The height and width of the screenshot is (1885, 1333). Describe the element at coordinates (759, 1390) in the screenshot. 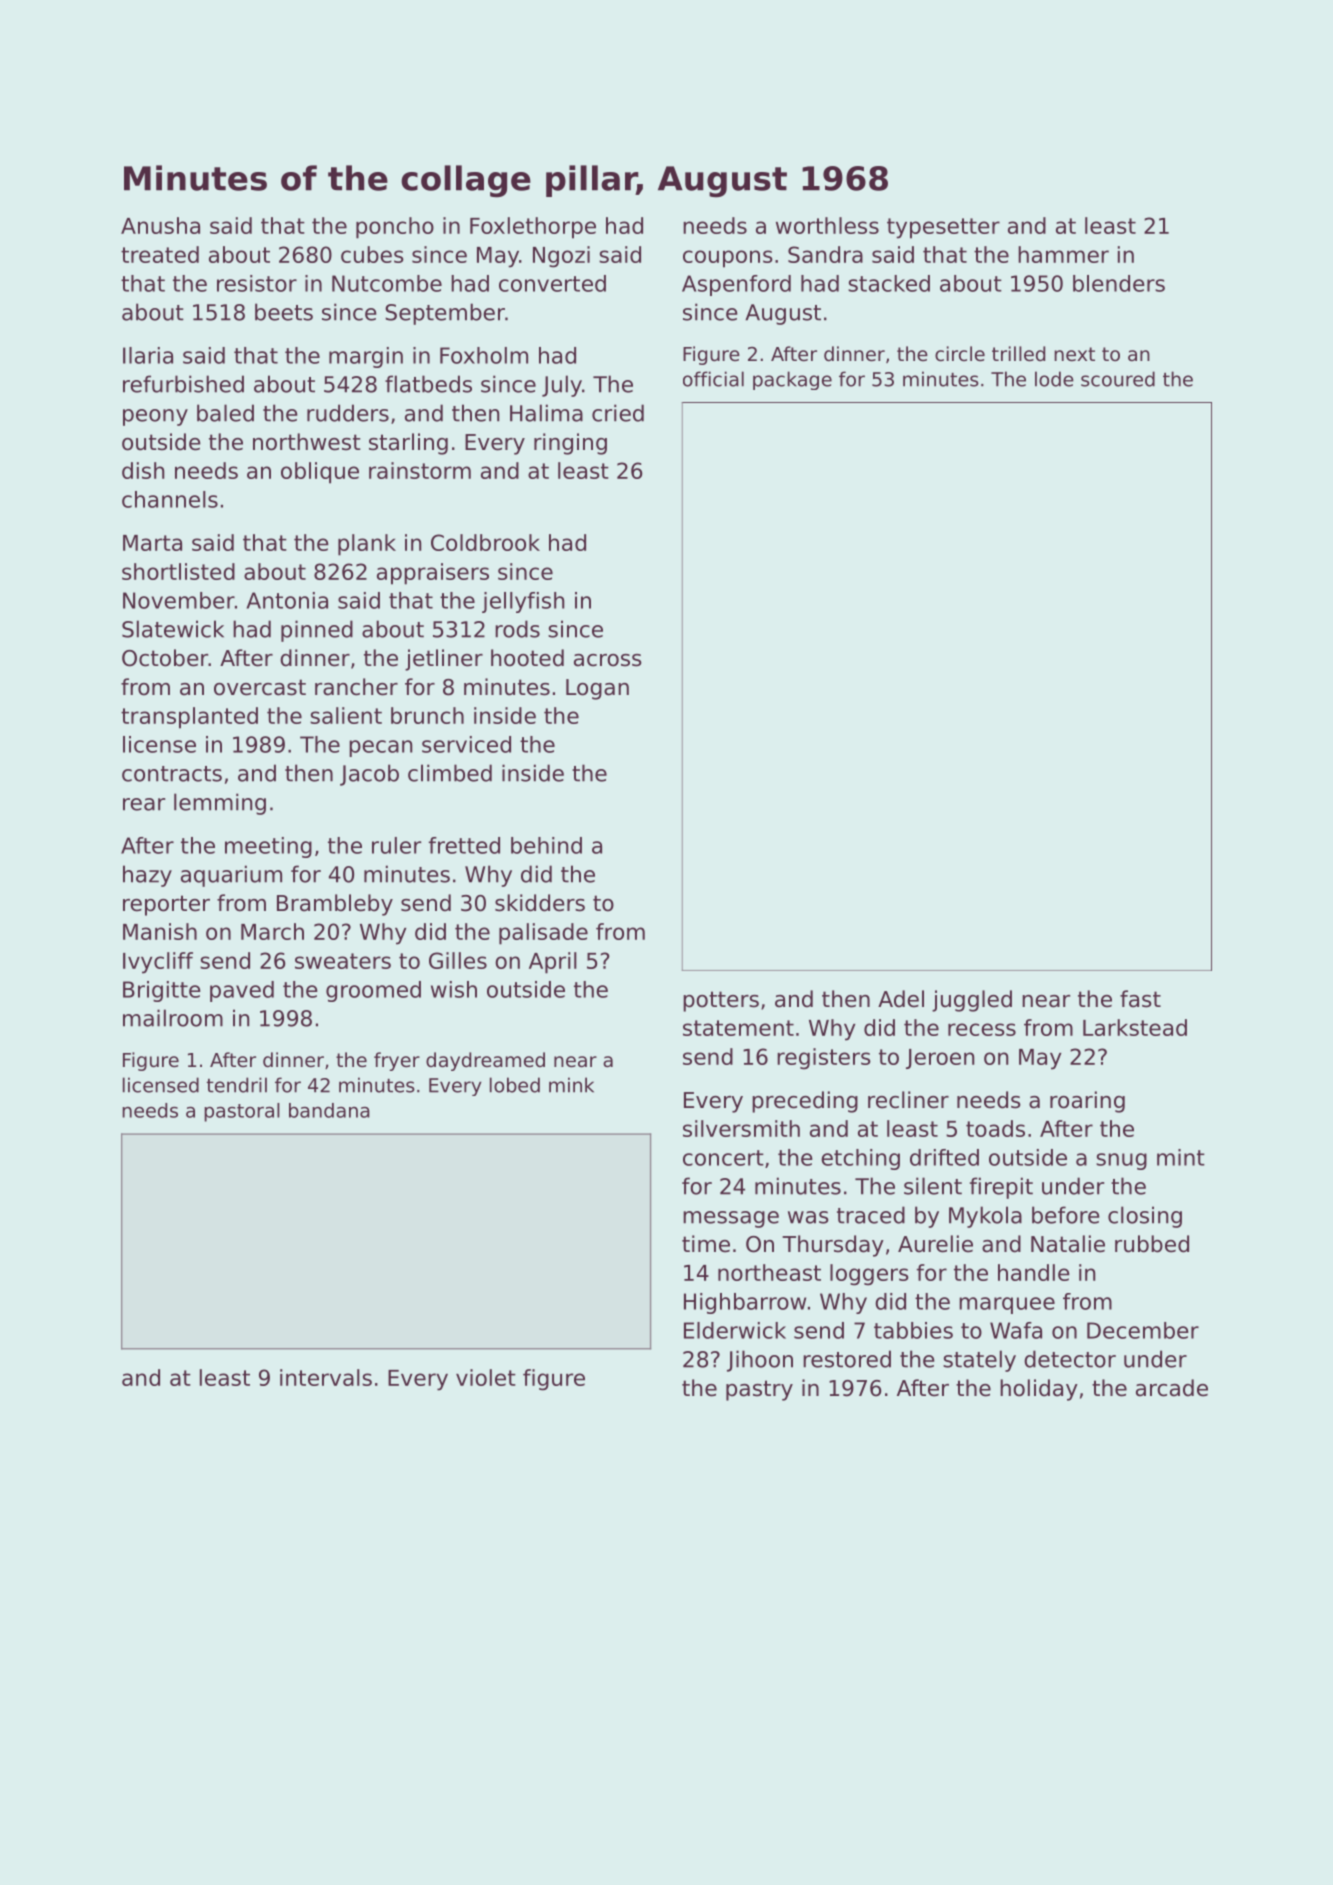

I see `pastry` at that location.
